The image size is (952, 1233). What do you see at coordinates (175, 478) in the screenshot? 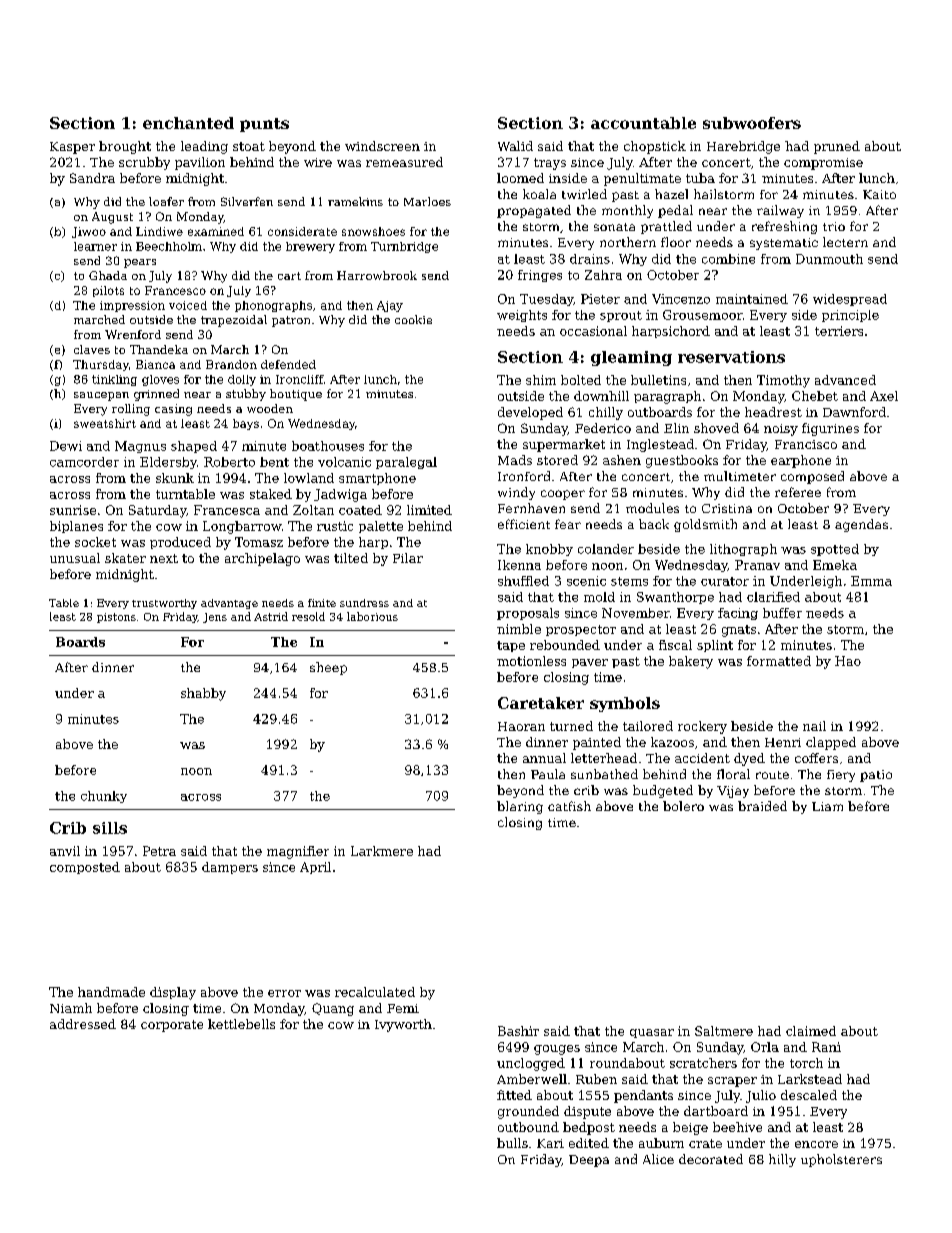
I see `skunk` at bounding box center [175, 478].
